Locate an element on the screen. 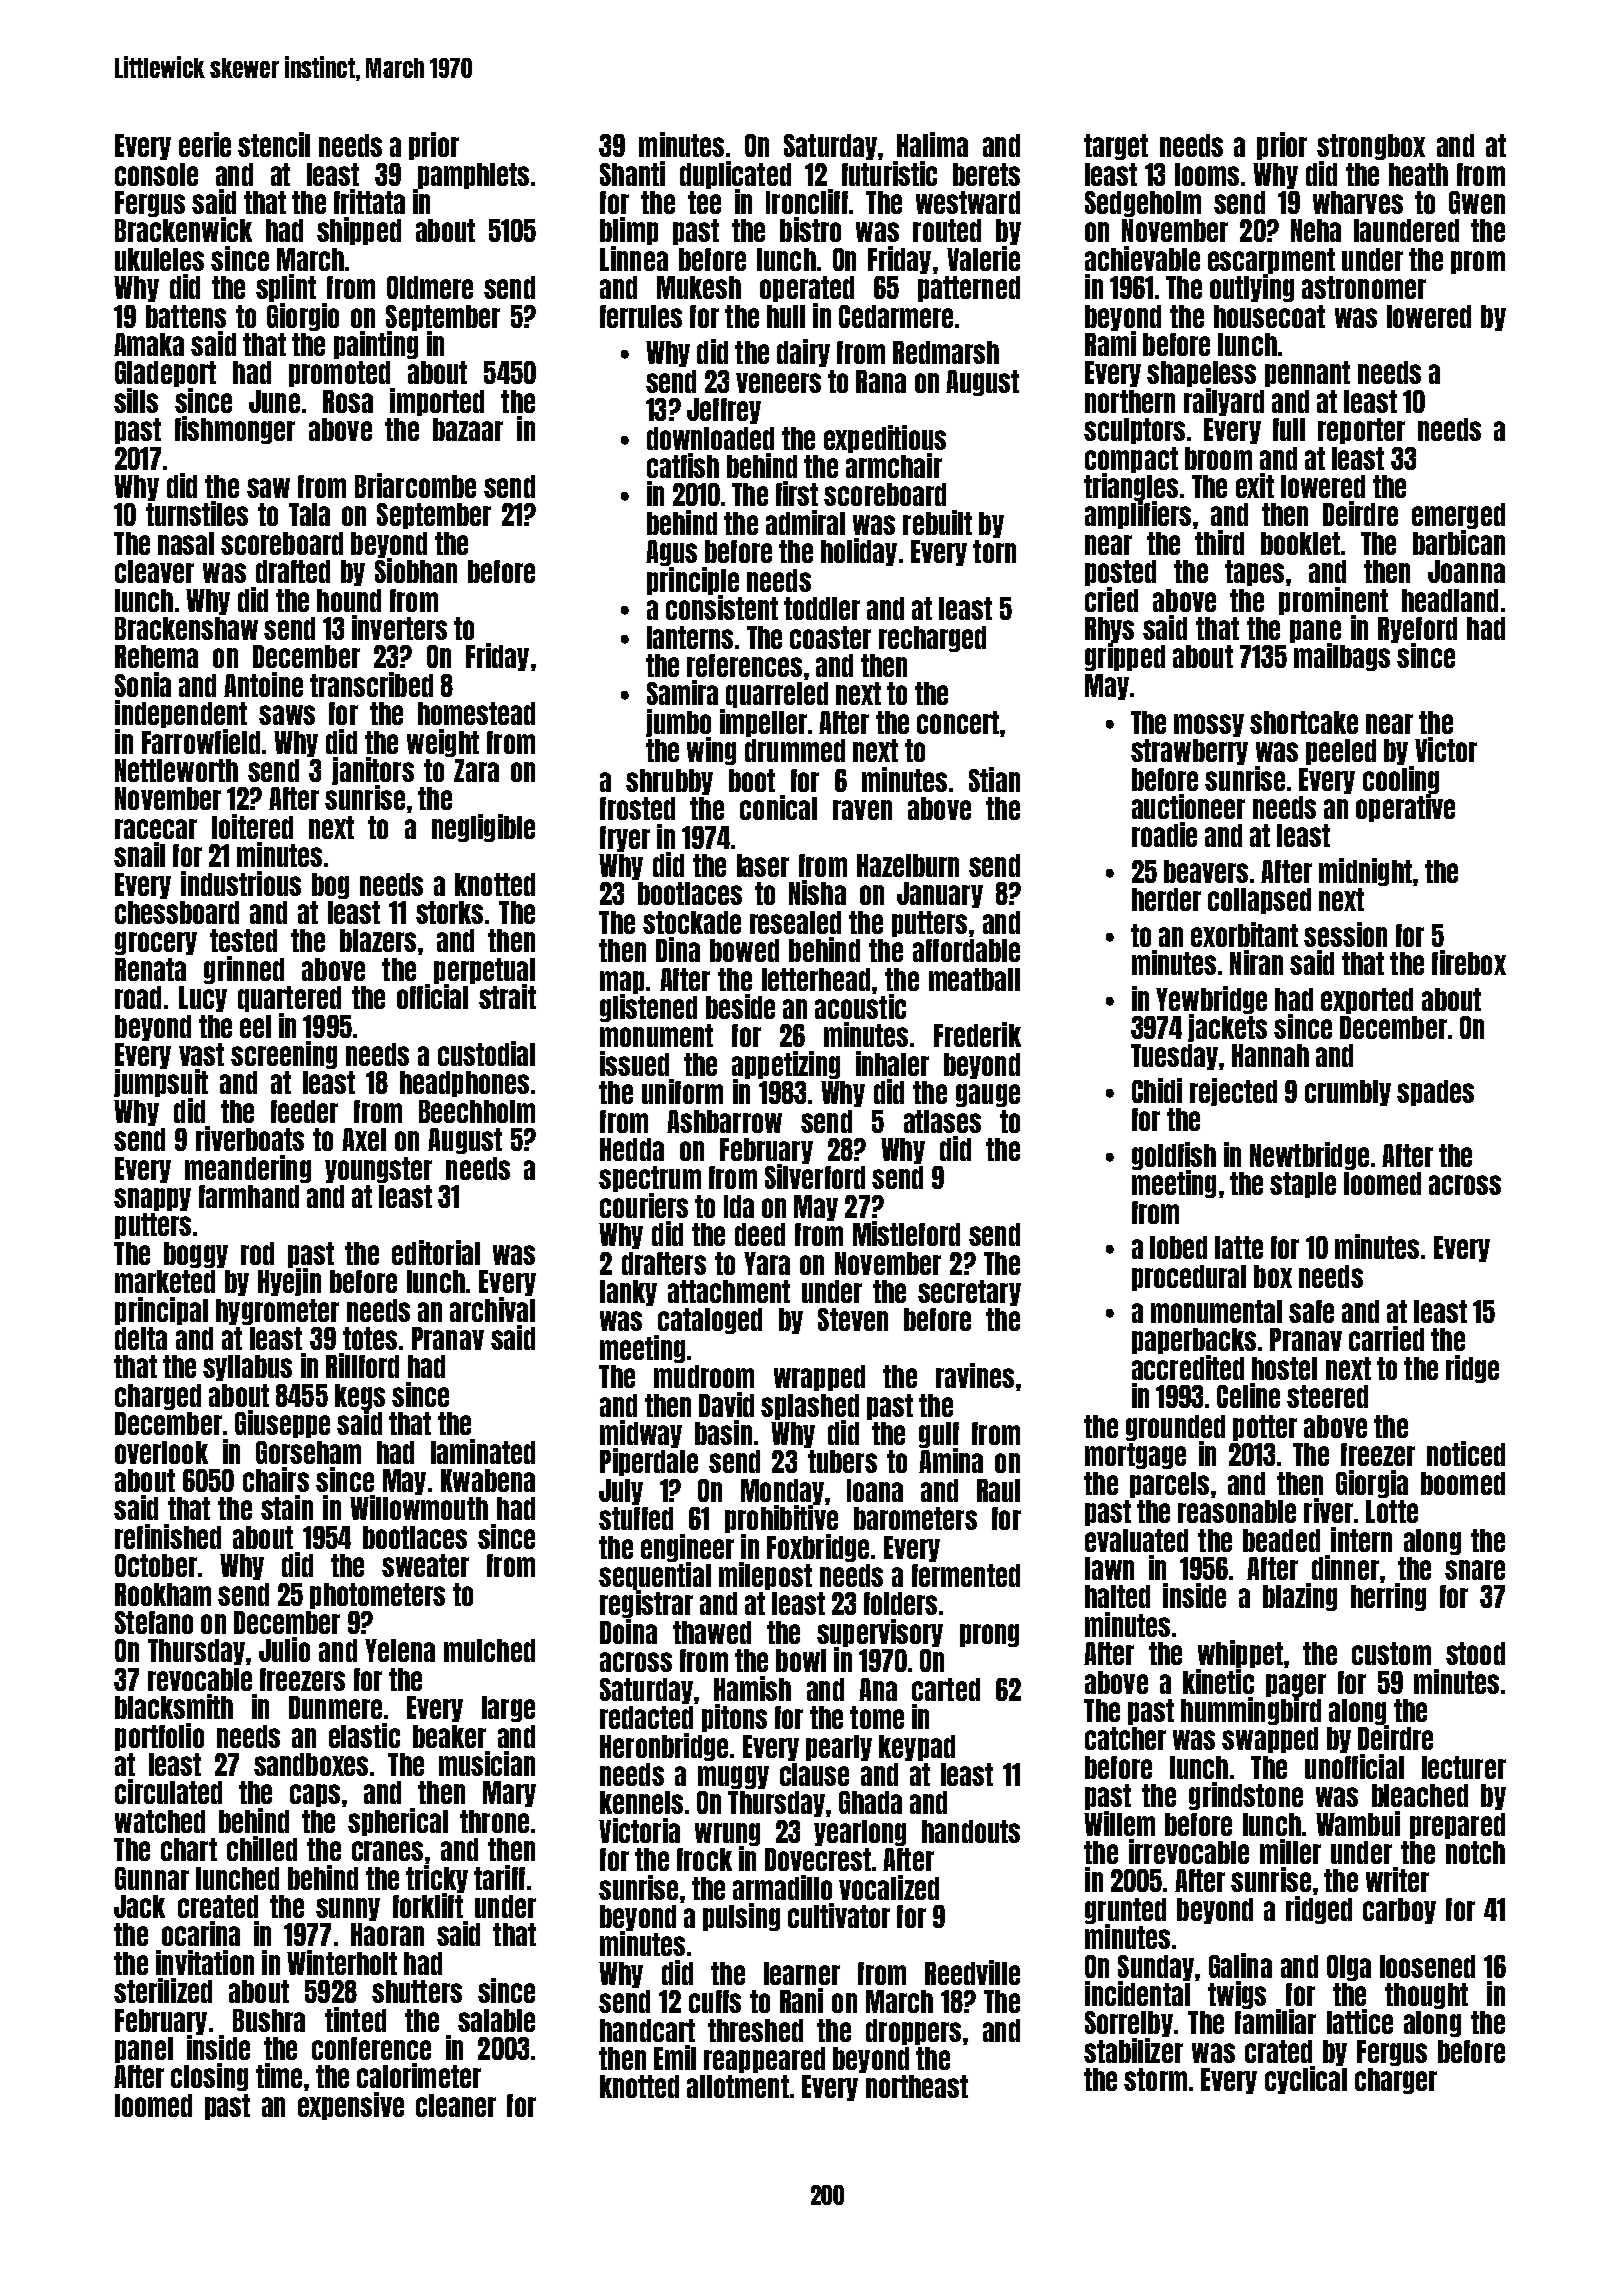  allotment is located at coordinates (738, 2086).
